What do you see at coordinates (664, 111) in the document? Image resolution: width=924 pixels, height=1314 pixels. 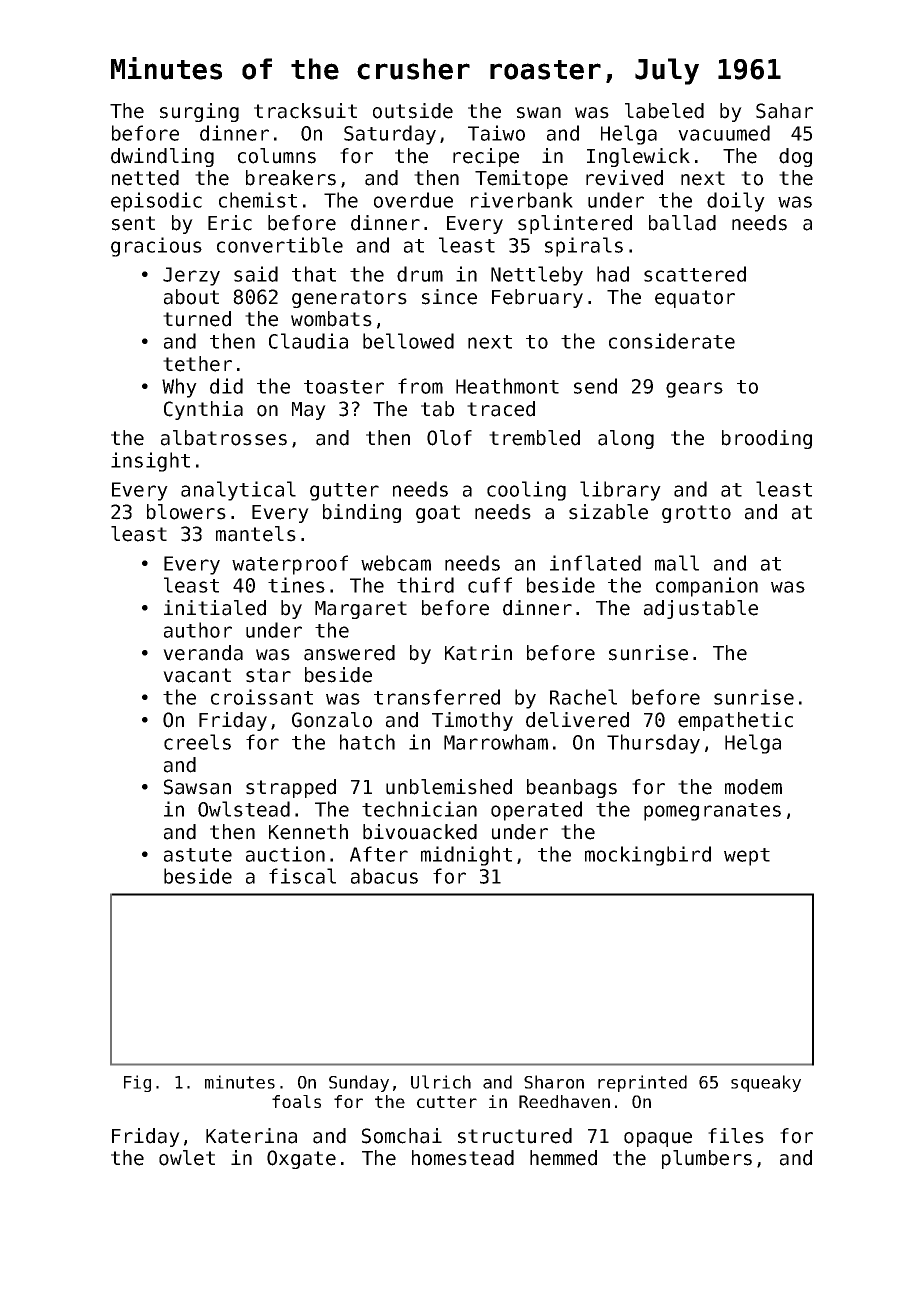 I see `labeled` at bounding box center [664, 111].
